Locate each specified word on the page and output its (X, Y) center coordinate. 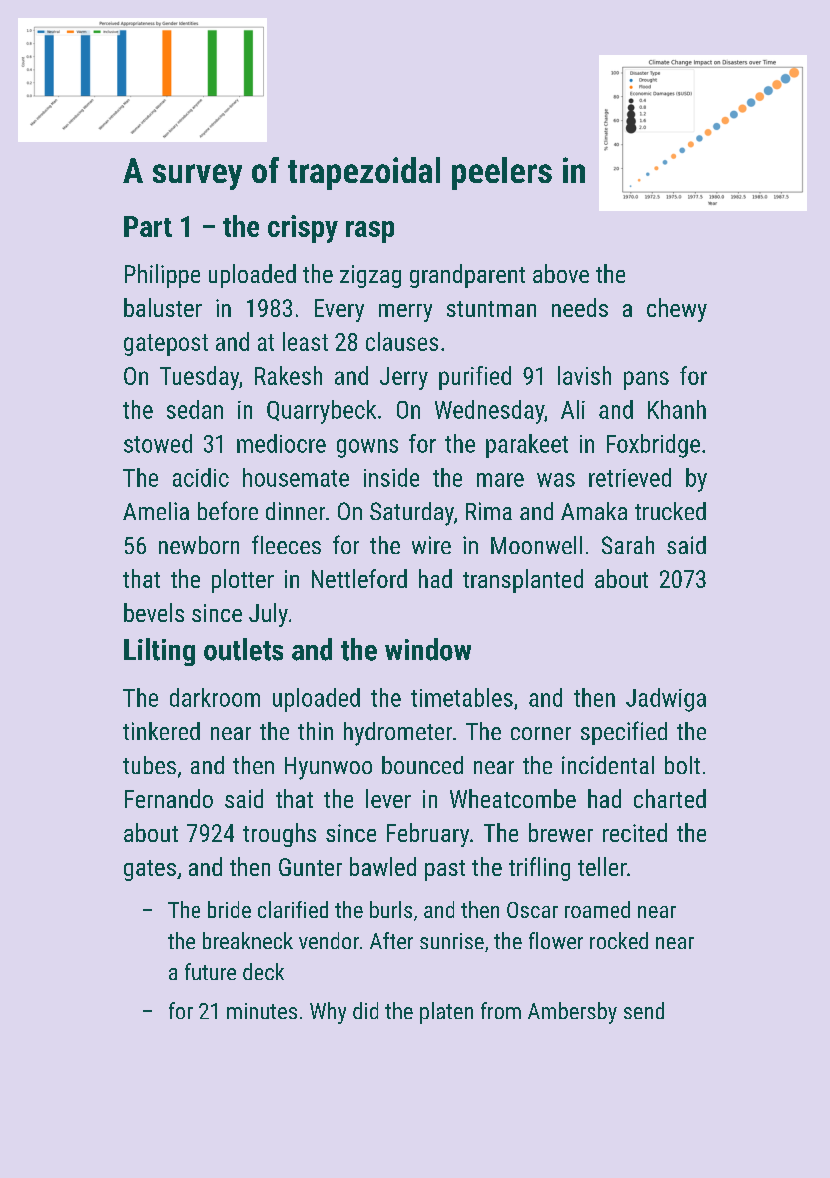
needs (580, 307)
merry (405, 313)
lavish (584, 375)
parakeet (527, 446)
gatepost (166, 345)
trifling (539, 869)
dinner (295, 511)
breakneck (248, 940)
